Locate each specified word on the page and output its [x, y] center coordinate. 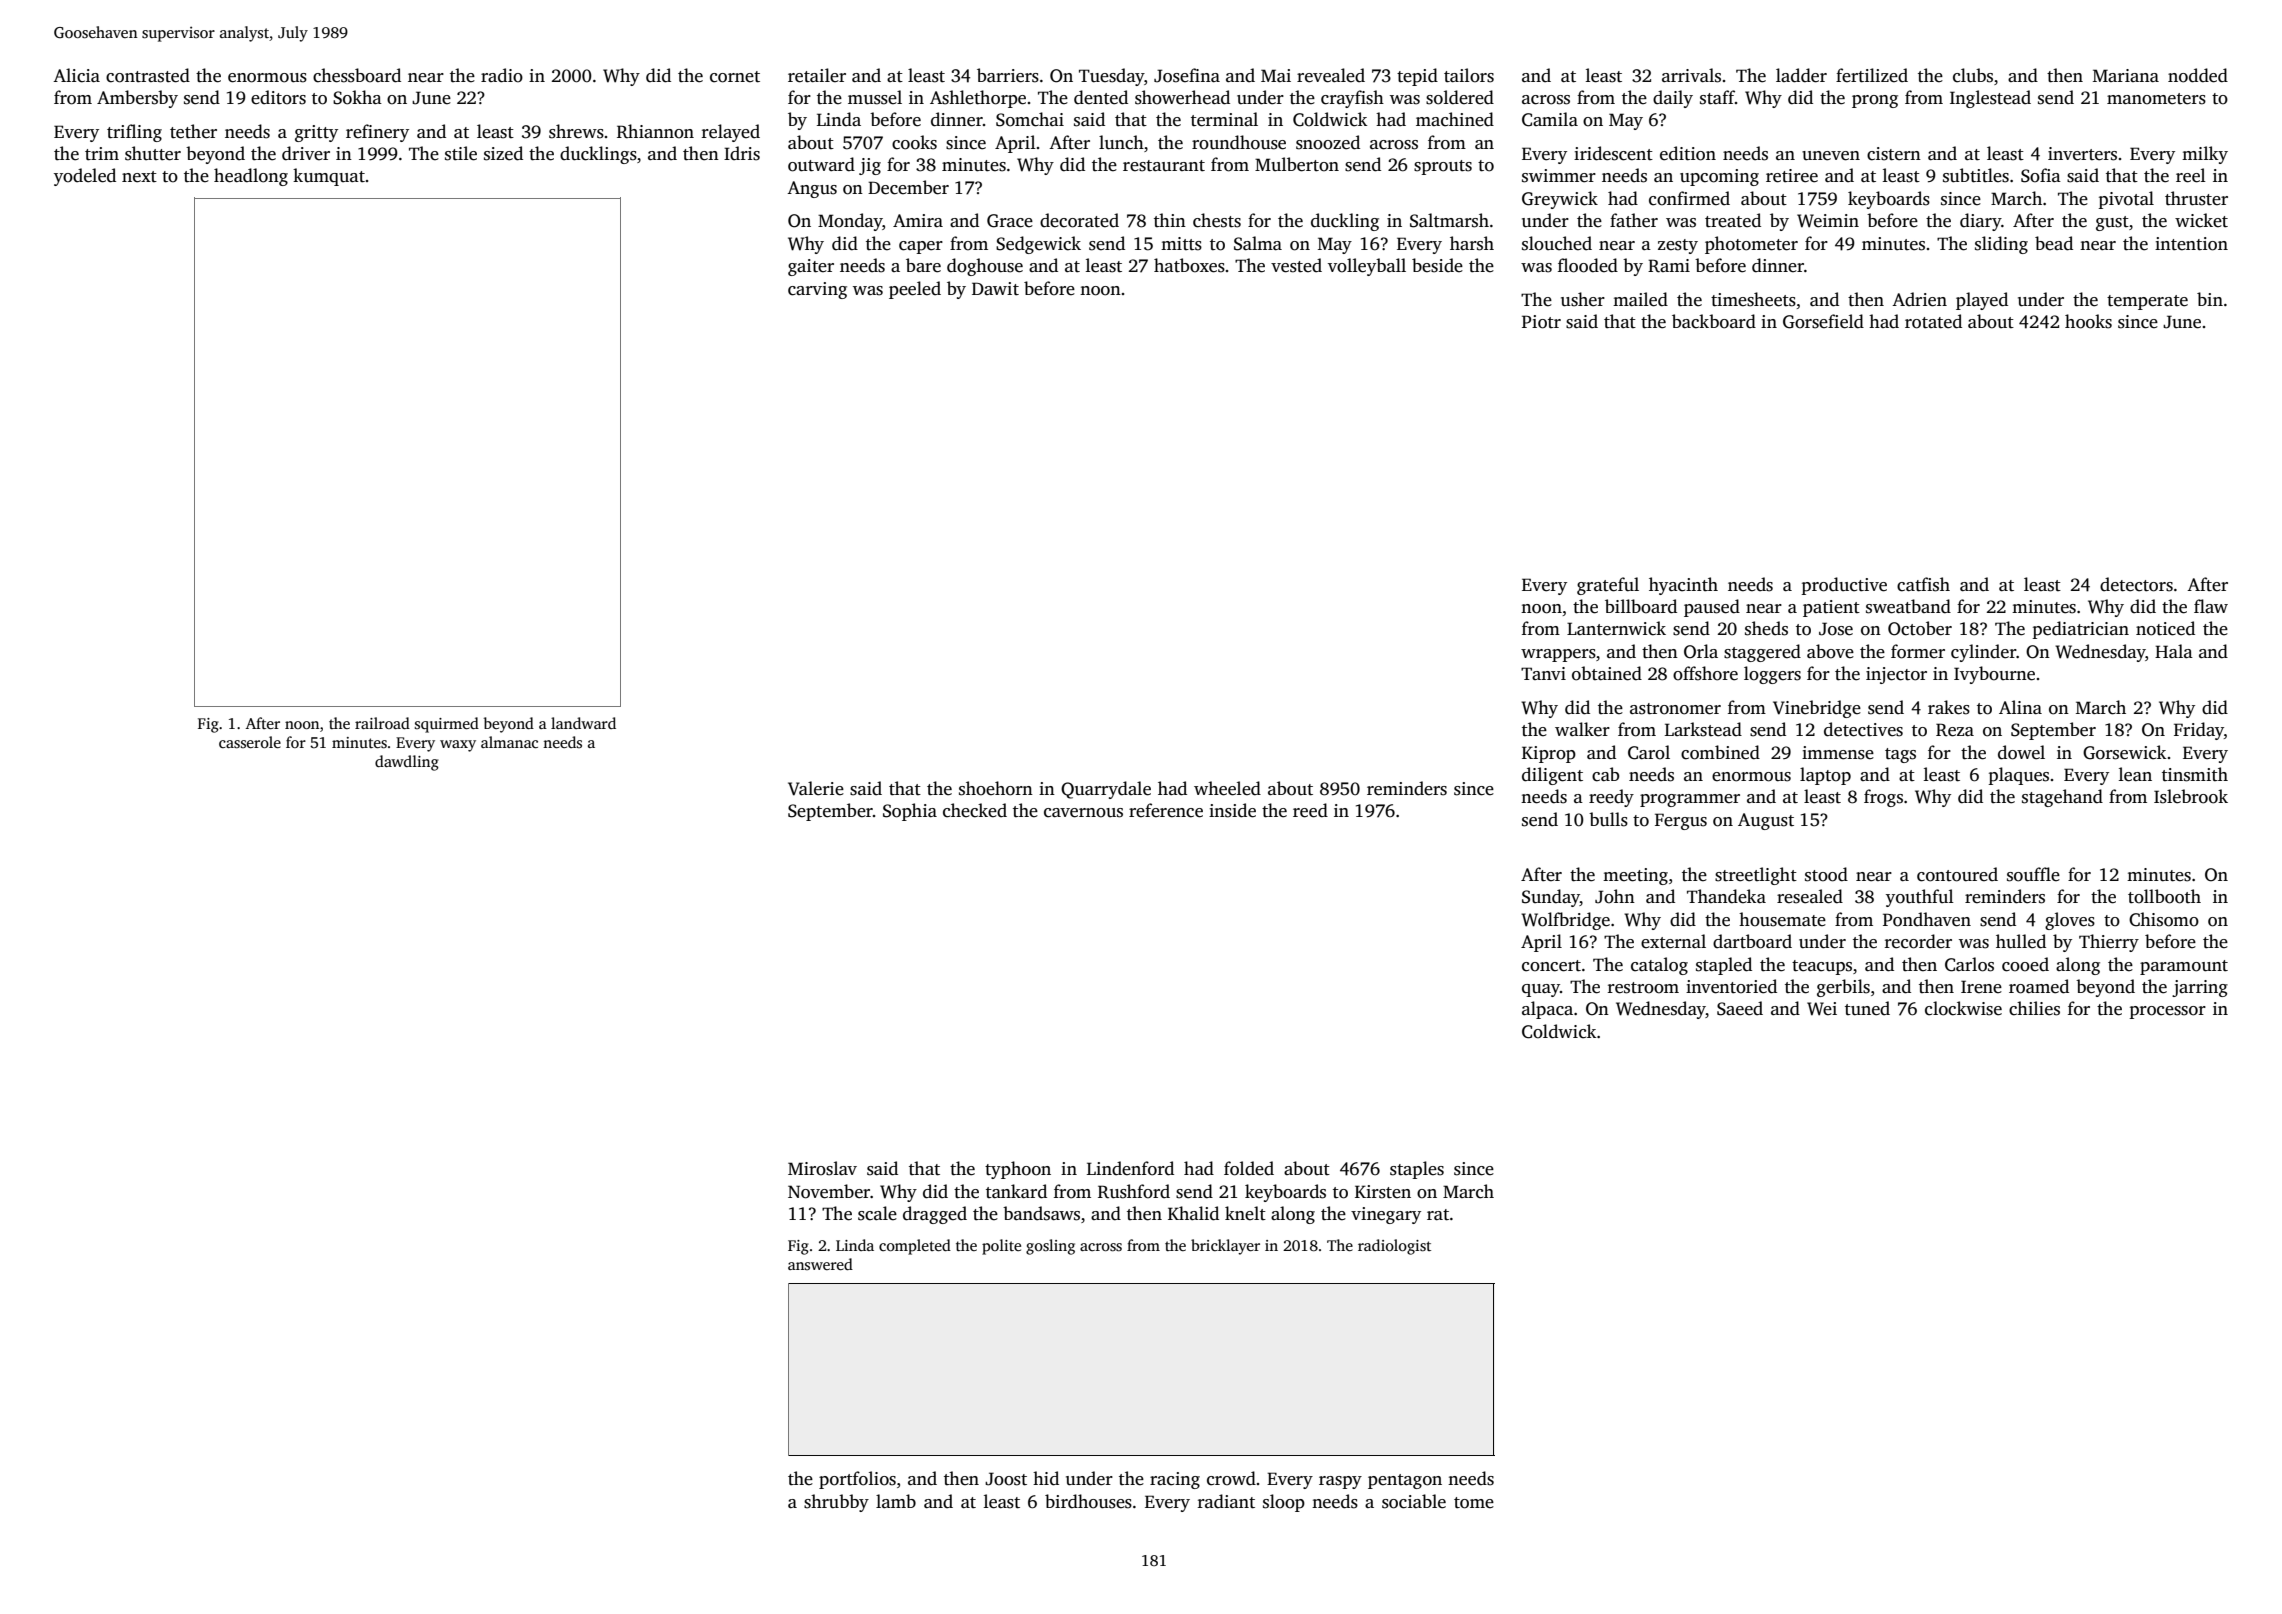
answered [820, 1264]
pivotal [2126, 200]
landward [583, 723]
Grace [1010, 221]
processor [2167, 1012]
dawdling [407, 763]
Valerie [816, 788]
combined [1720, 752]
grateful [1608, 586]
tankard [1016, 1191]
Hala [2174, 651]
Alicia [76, 75]
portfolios [857, 1480]
